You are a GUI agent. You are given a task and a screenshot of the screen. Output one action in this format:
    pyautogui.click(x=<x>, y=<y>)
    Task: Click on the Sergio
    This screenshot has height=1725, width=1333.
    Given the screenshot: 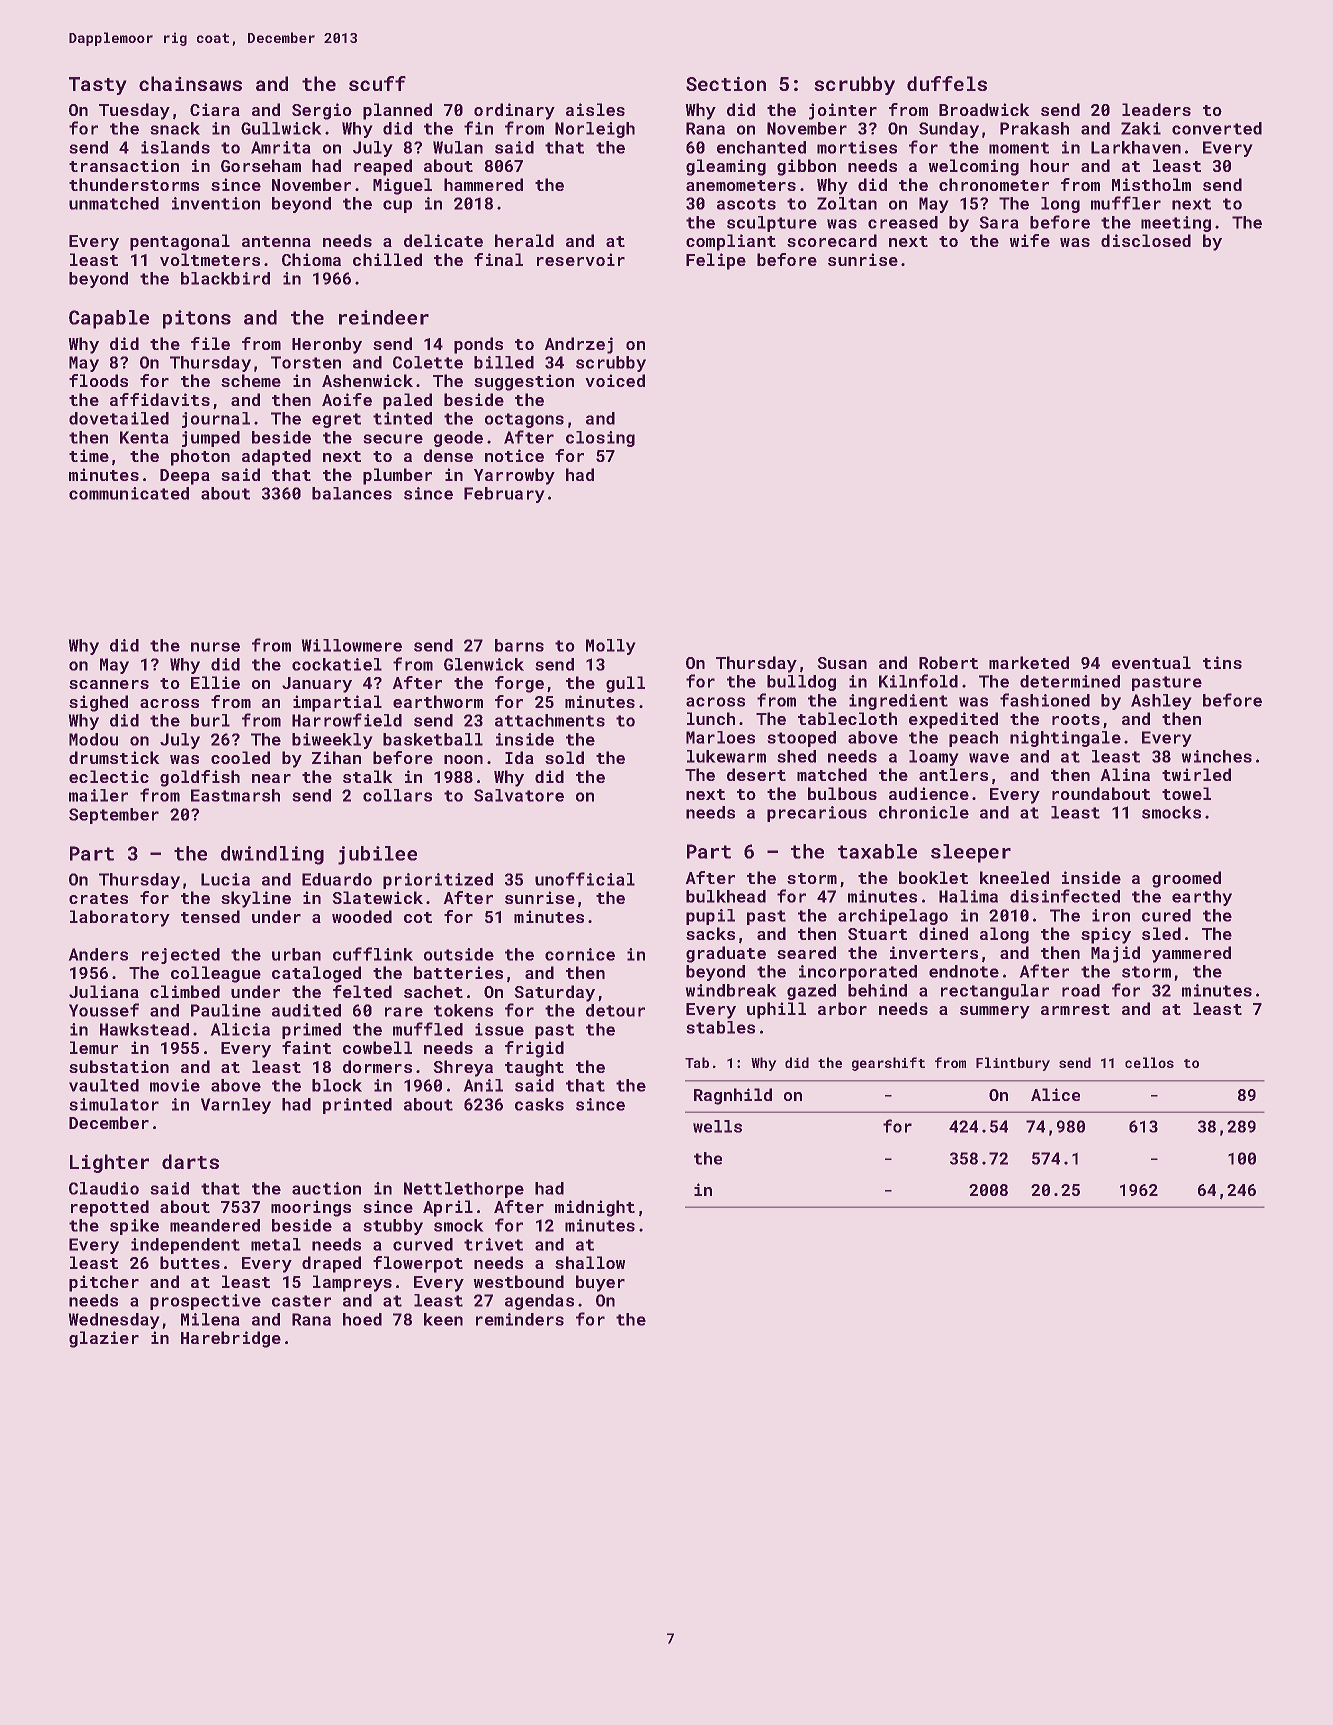 What is the action you would take?
    pyautogui.click(x=322, y=111)
